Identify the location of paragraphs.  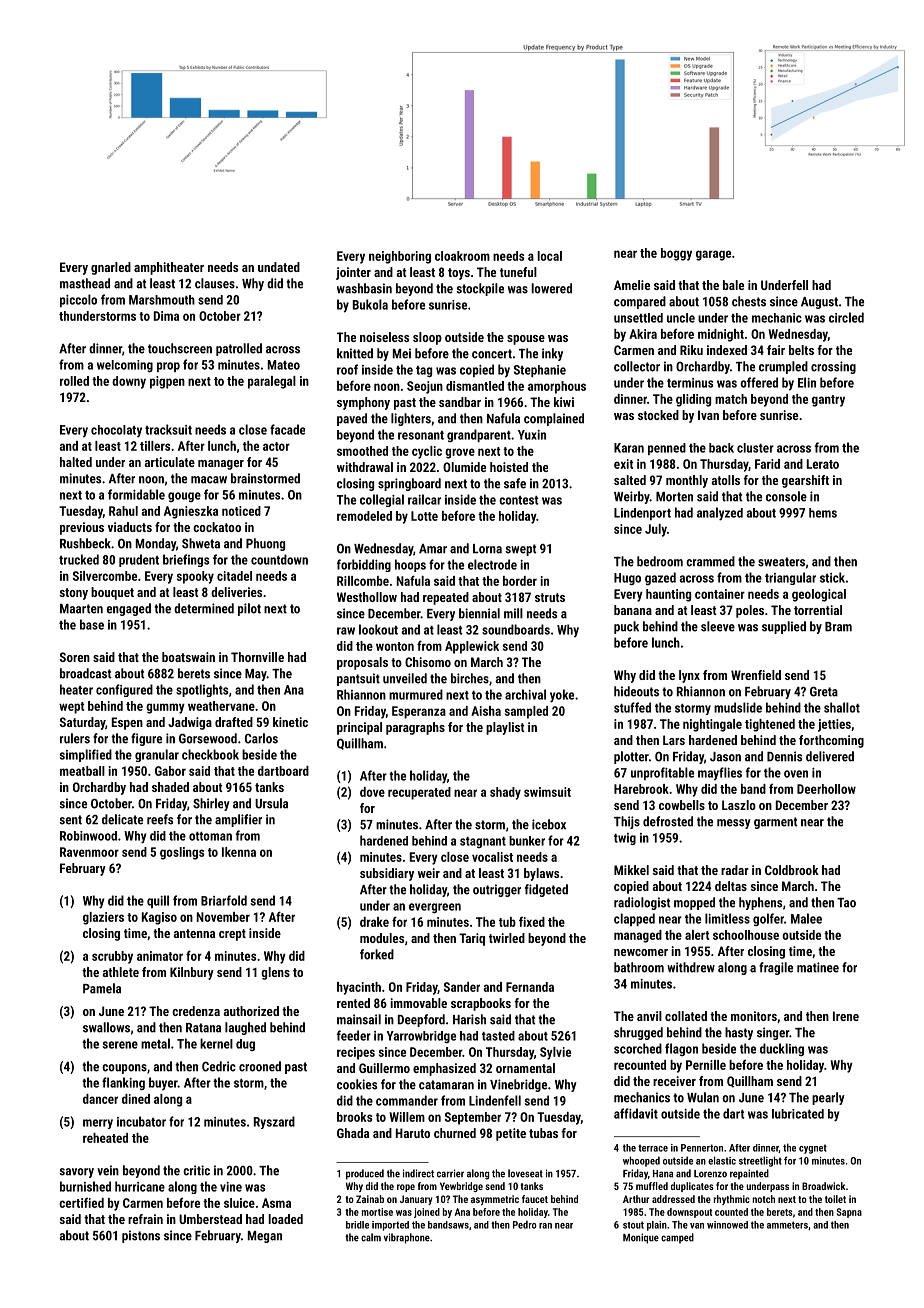
(415, 728).
